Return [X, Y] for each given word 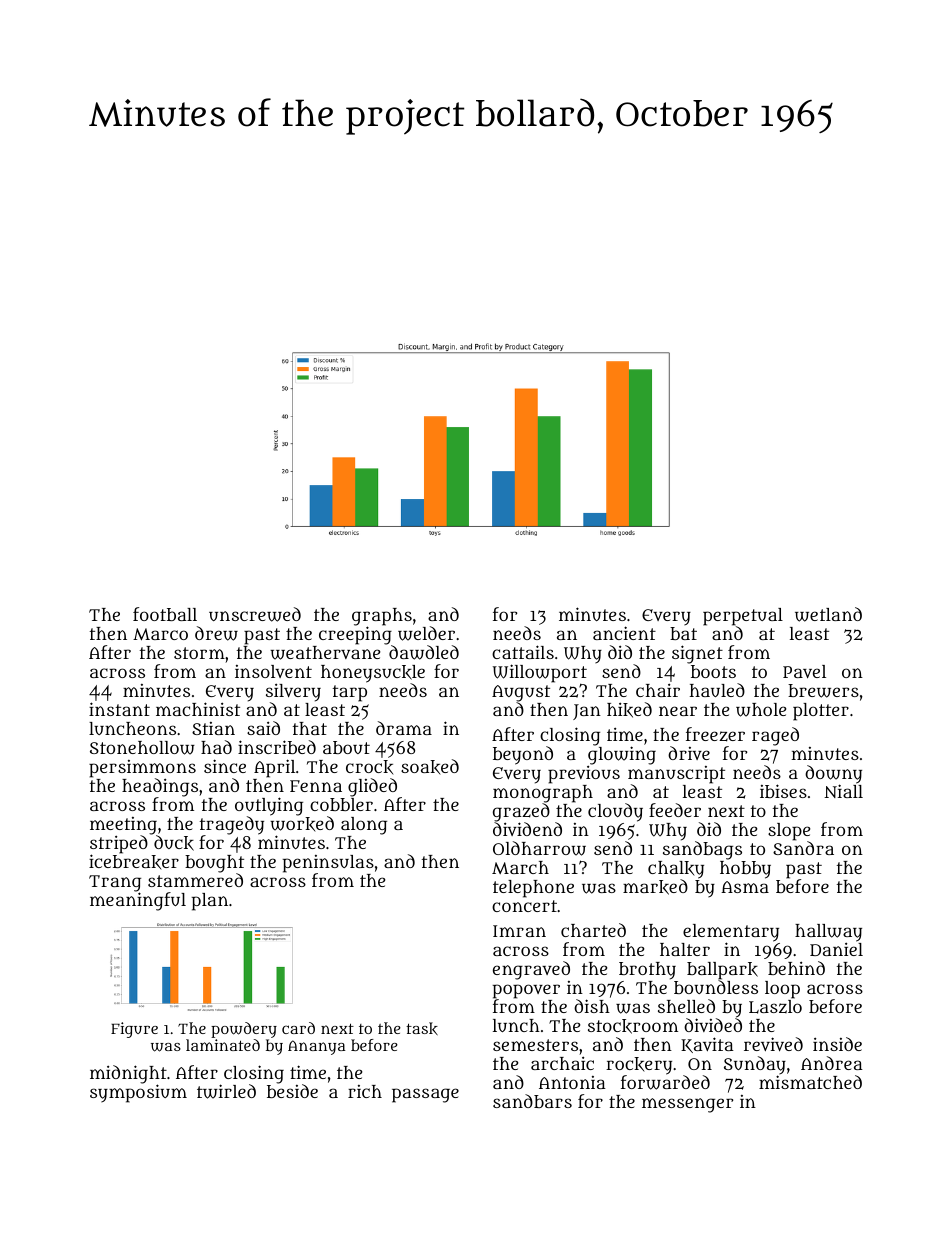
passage [425, 1095]
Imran [519, 931]
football [165, 614]
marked [655, 887]
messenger [687, 1105]
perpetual [743, 617]
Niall [843, 791]
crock [370, 767]
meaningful [138, 902]
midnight [128, 1075]
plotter [821, 712]
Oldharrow [539, 848]
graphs [382, 617]
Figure [134, 1030]
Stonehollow [142, 748]
